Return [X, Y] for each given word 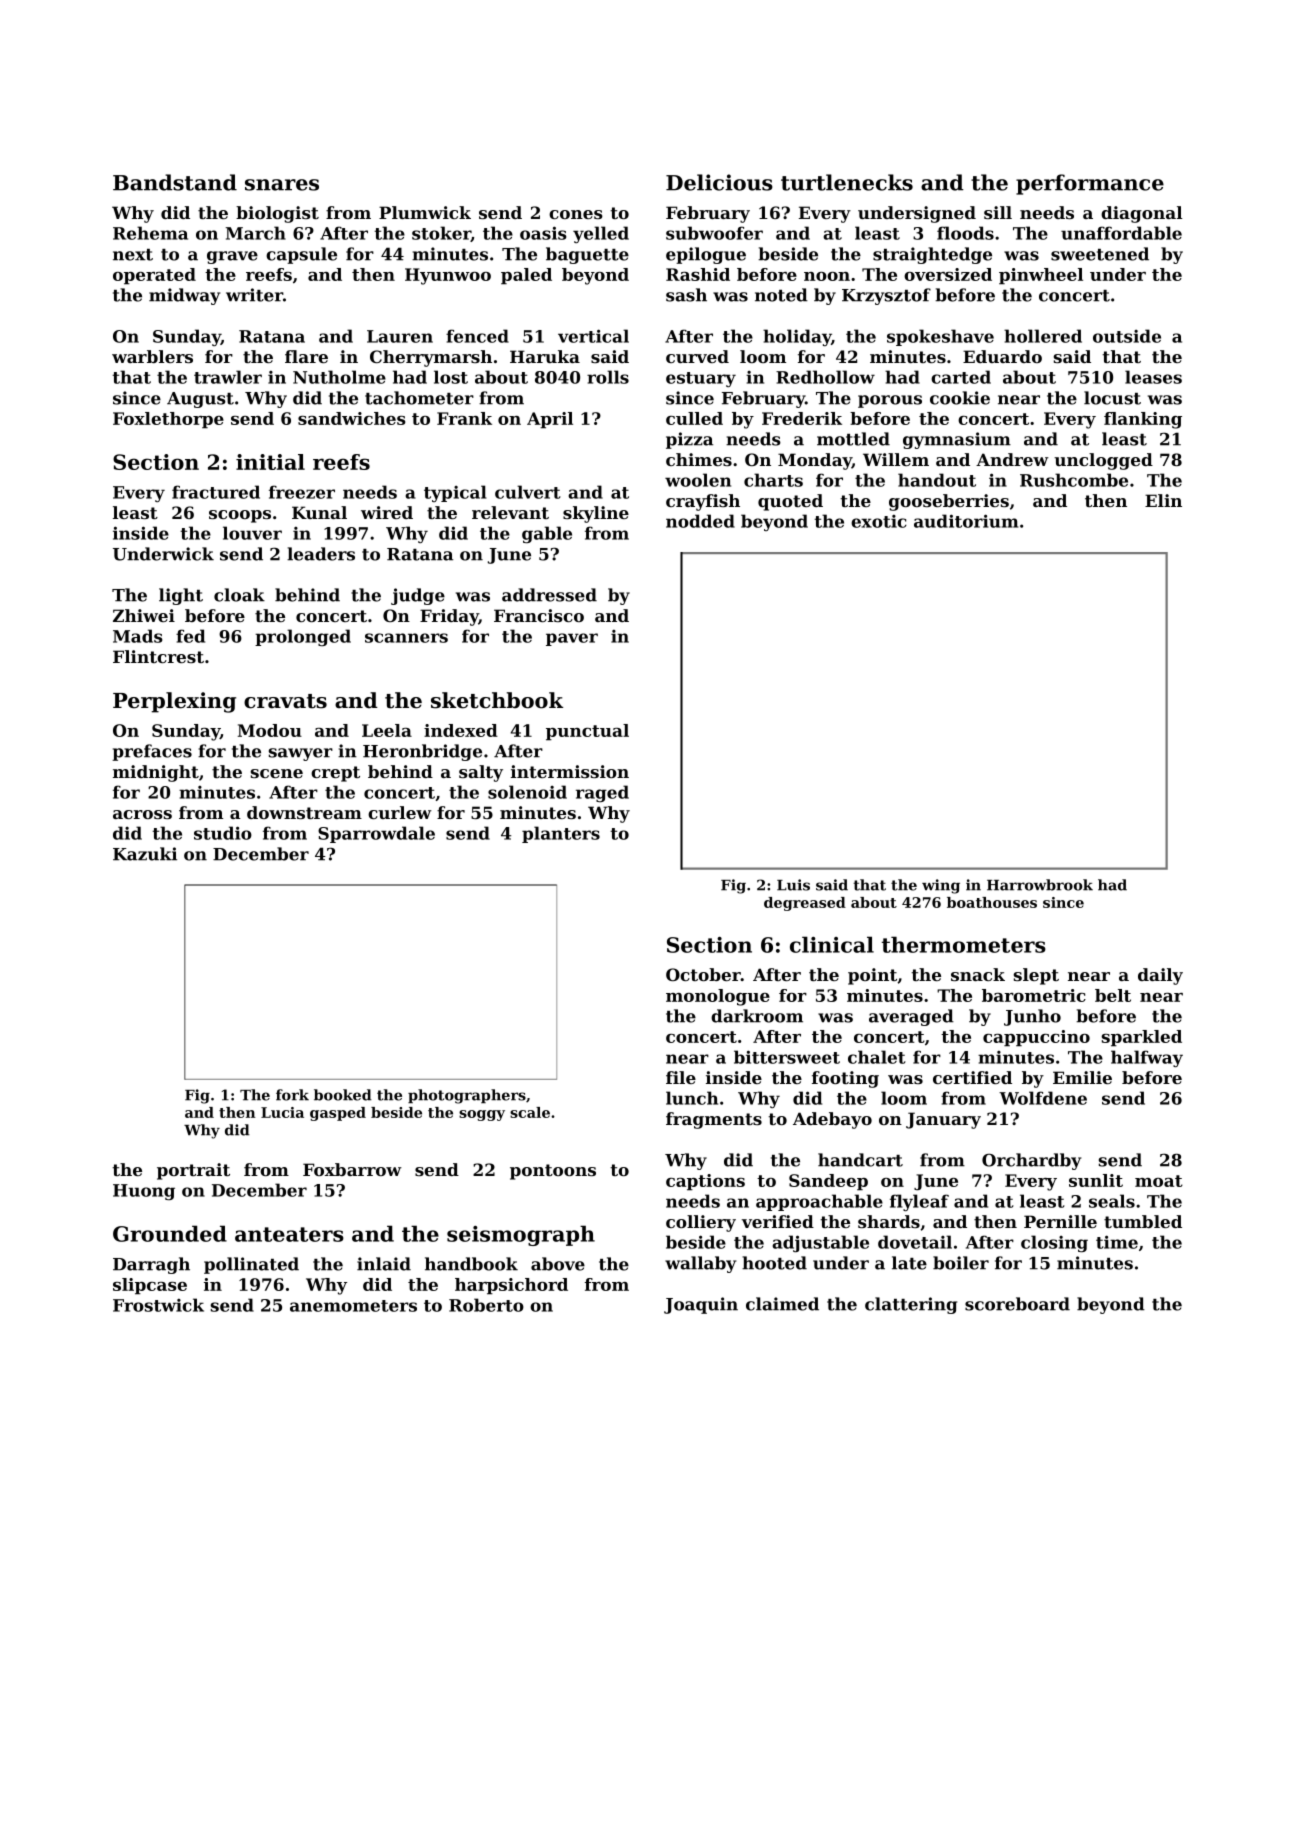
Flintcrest [158, 656]
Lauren [400, 336]
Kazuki [145, 854]
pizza [689, 440]
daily [1160, 976]
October [703, 974]
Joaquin [701, 1305]
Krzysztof [886, 296]
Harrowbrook [1040, 885]
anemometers [353, 1306]
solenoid [527, 792]
